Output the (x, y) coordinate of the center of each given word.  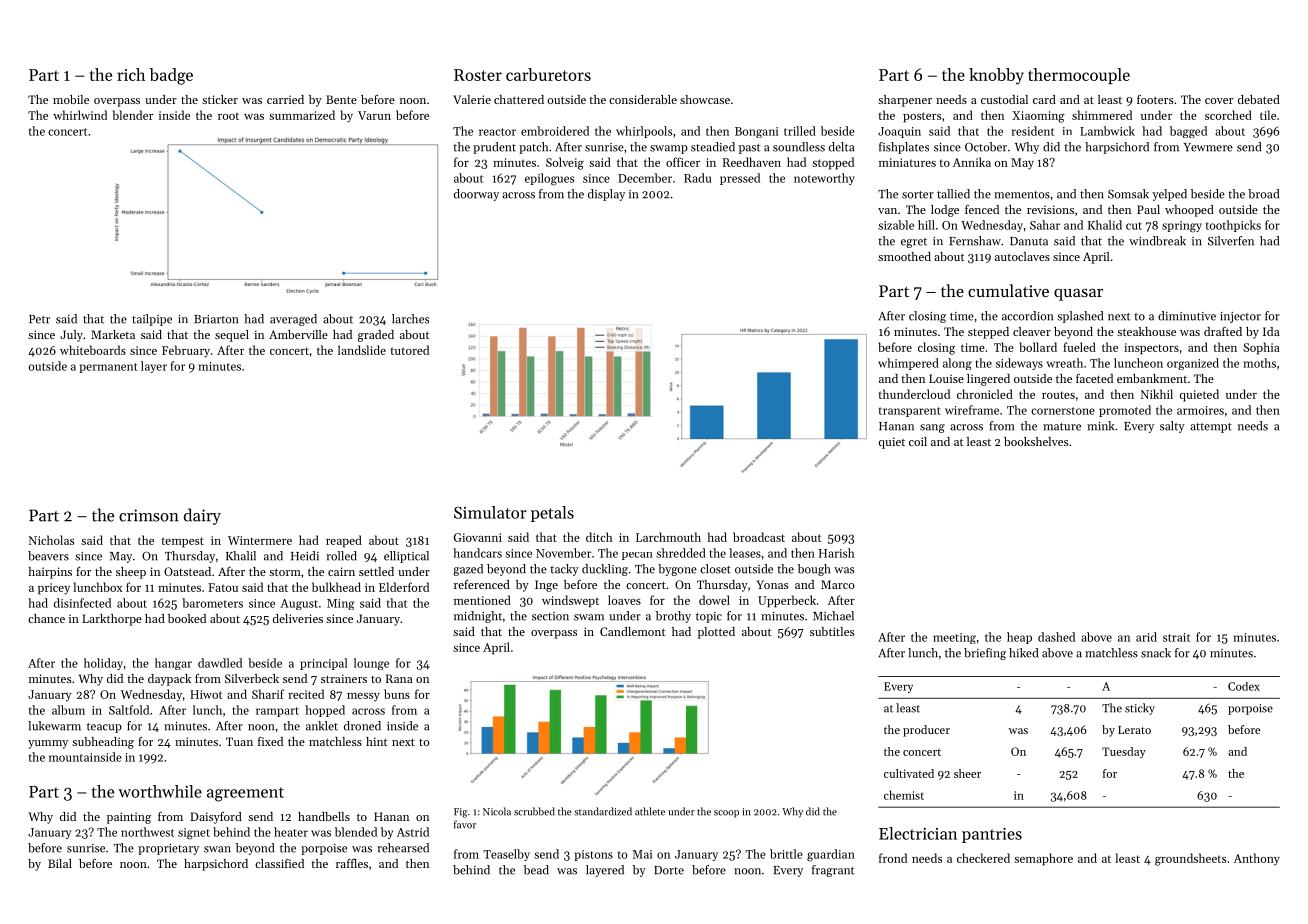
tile (1268, 115)
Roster (478, 75)
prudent (494, 148)
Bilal (60, 863)
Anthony (1257, 859)
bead (536, 870)
